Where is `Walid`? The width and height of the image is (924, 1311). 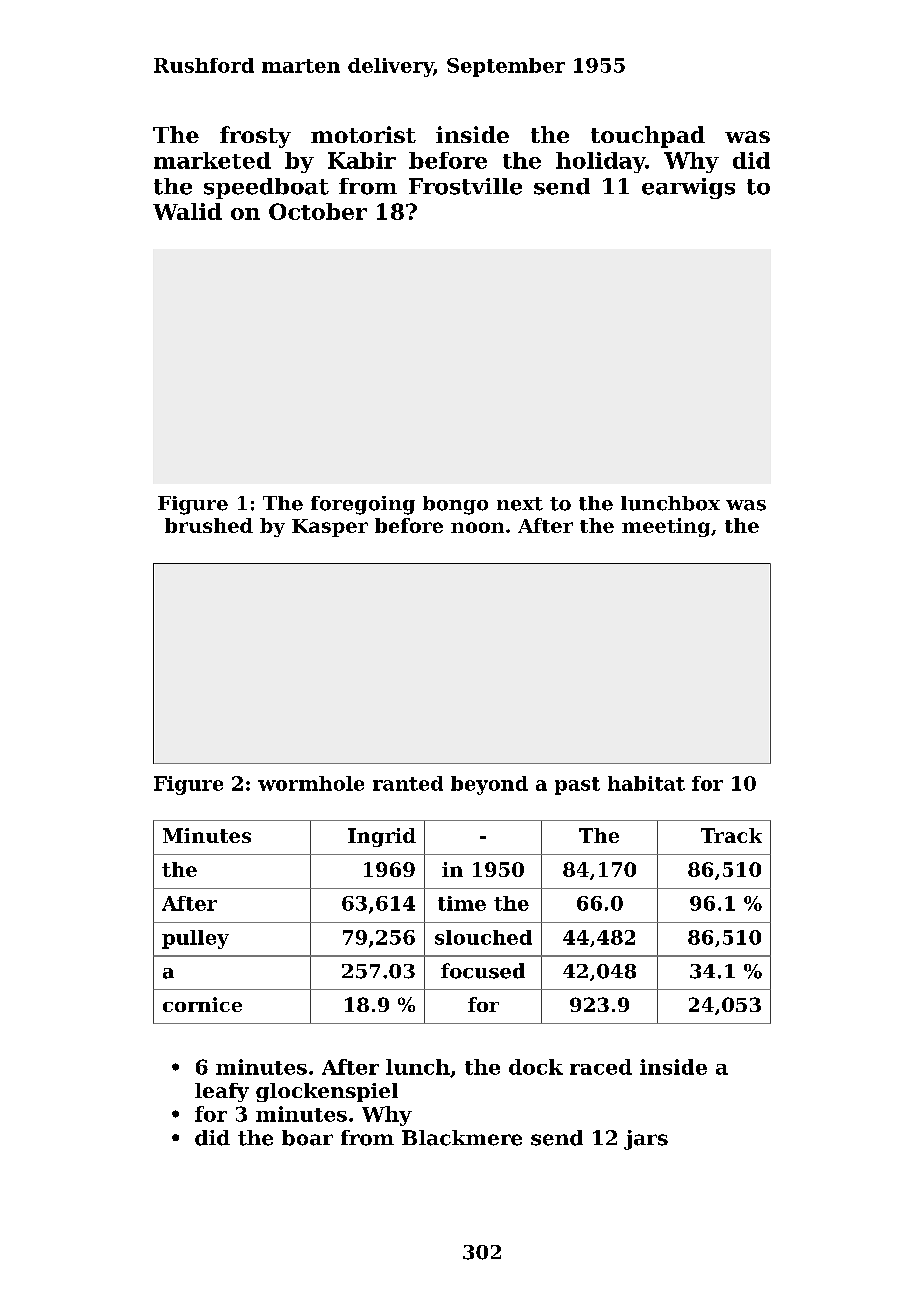
Walid is located at coordinates (187, 211).
